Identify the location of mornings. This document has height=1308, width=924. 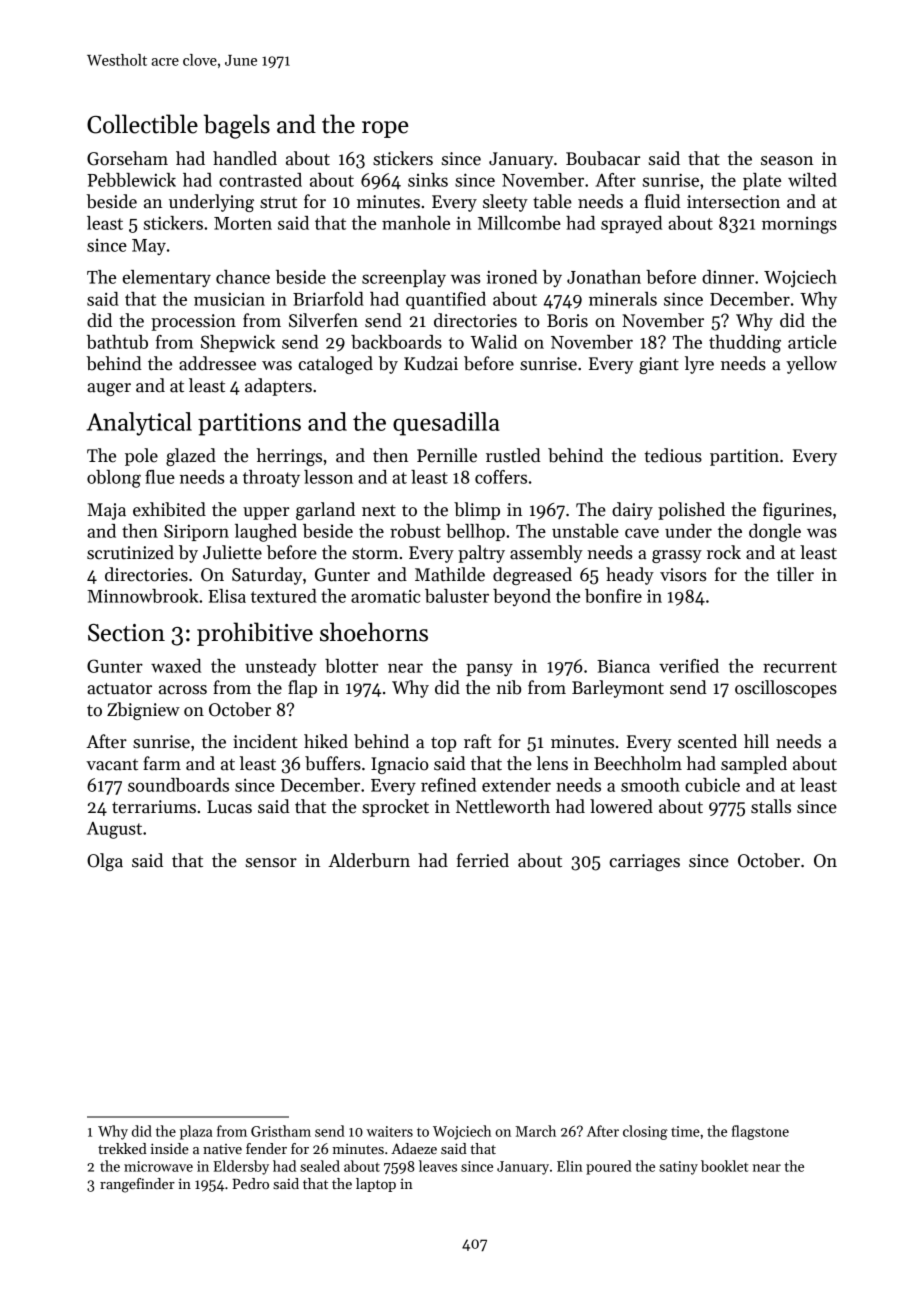
(799, 225).
